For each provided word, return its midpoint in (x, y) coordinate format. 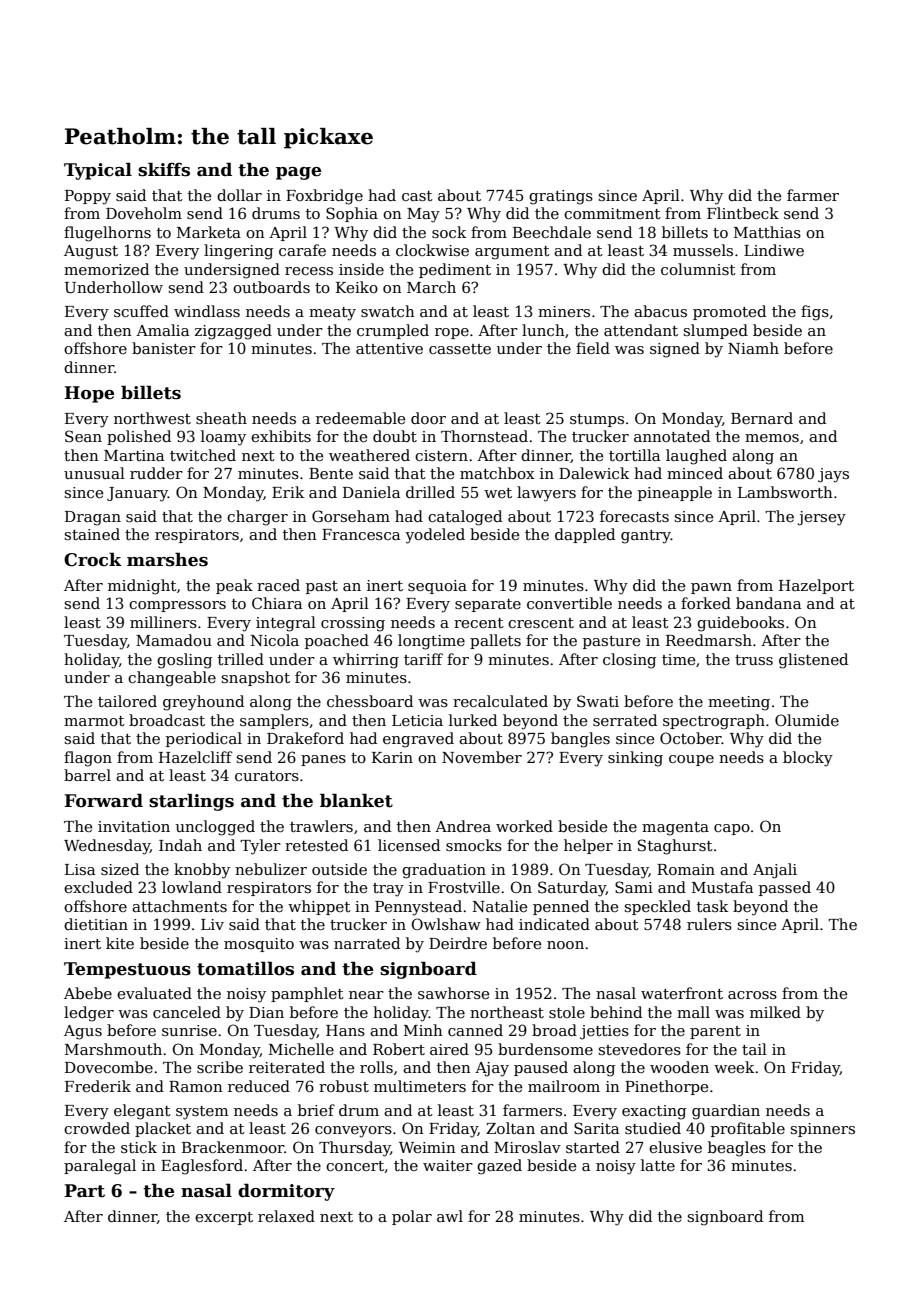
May (423, 215)
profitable (748, 1129)
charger (257, 518)
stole (567, 1012)
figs (815, 313)
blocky (808, 759)
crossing (353, 624)
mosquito (259, 945)
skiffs (164, 169)
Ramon (196, 1086)
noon (565, 945)
